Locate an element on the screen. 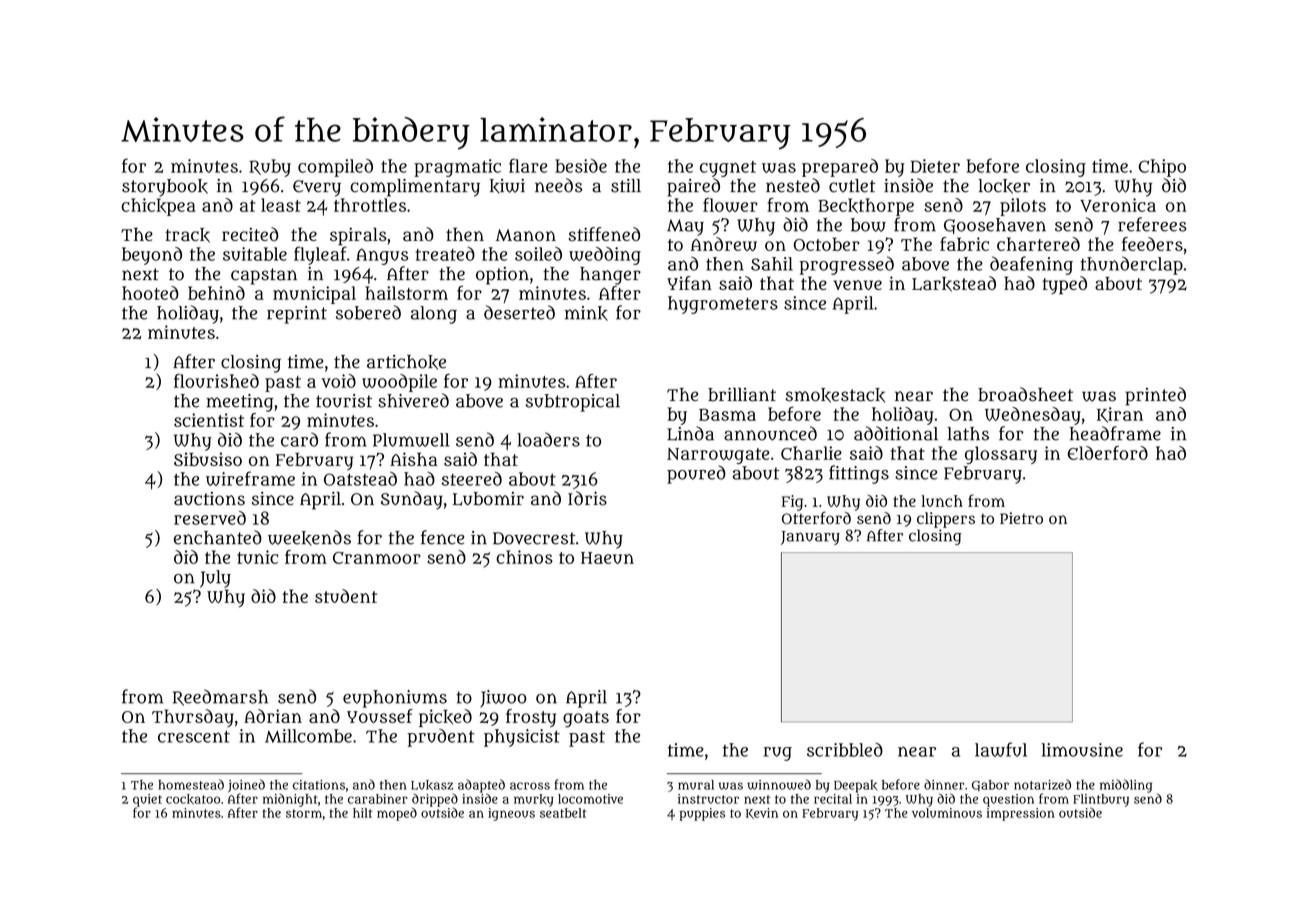 This screenshot has width=1308, height=924. Elderford is located at coordinates (1108, 453).
